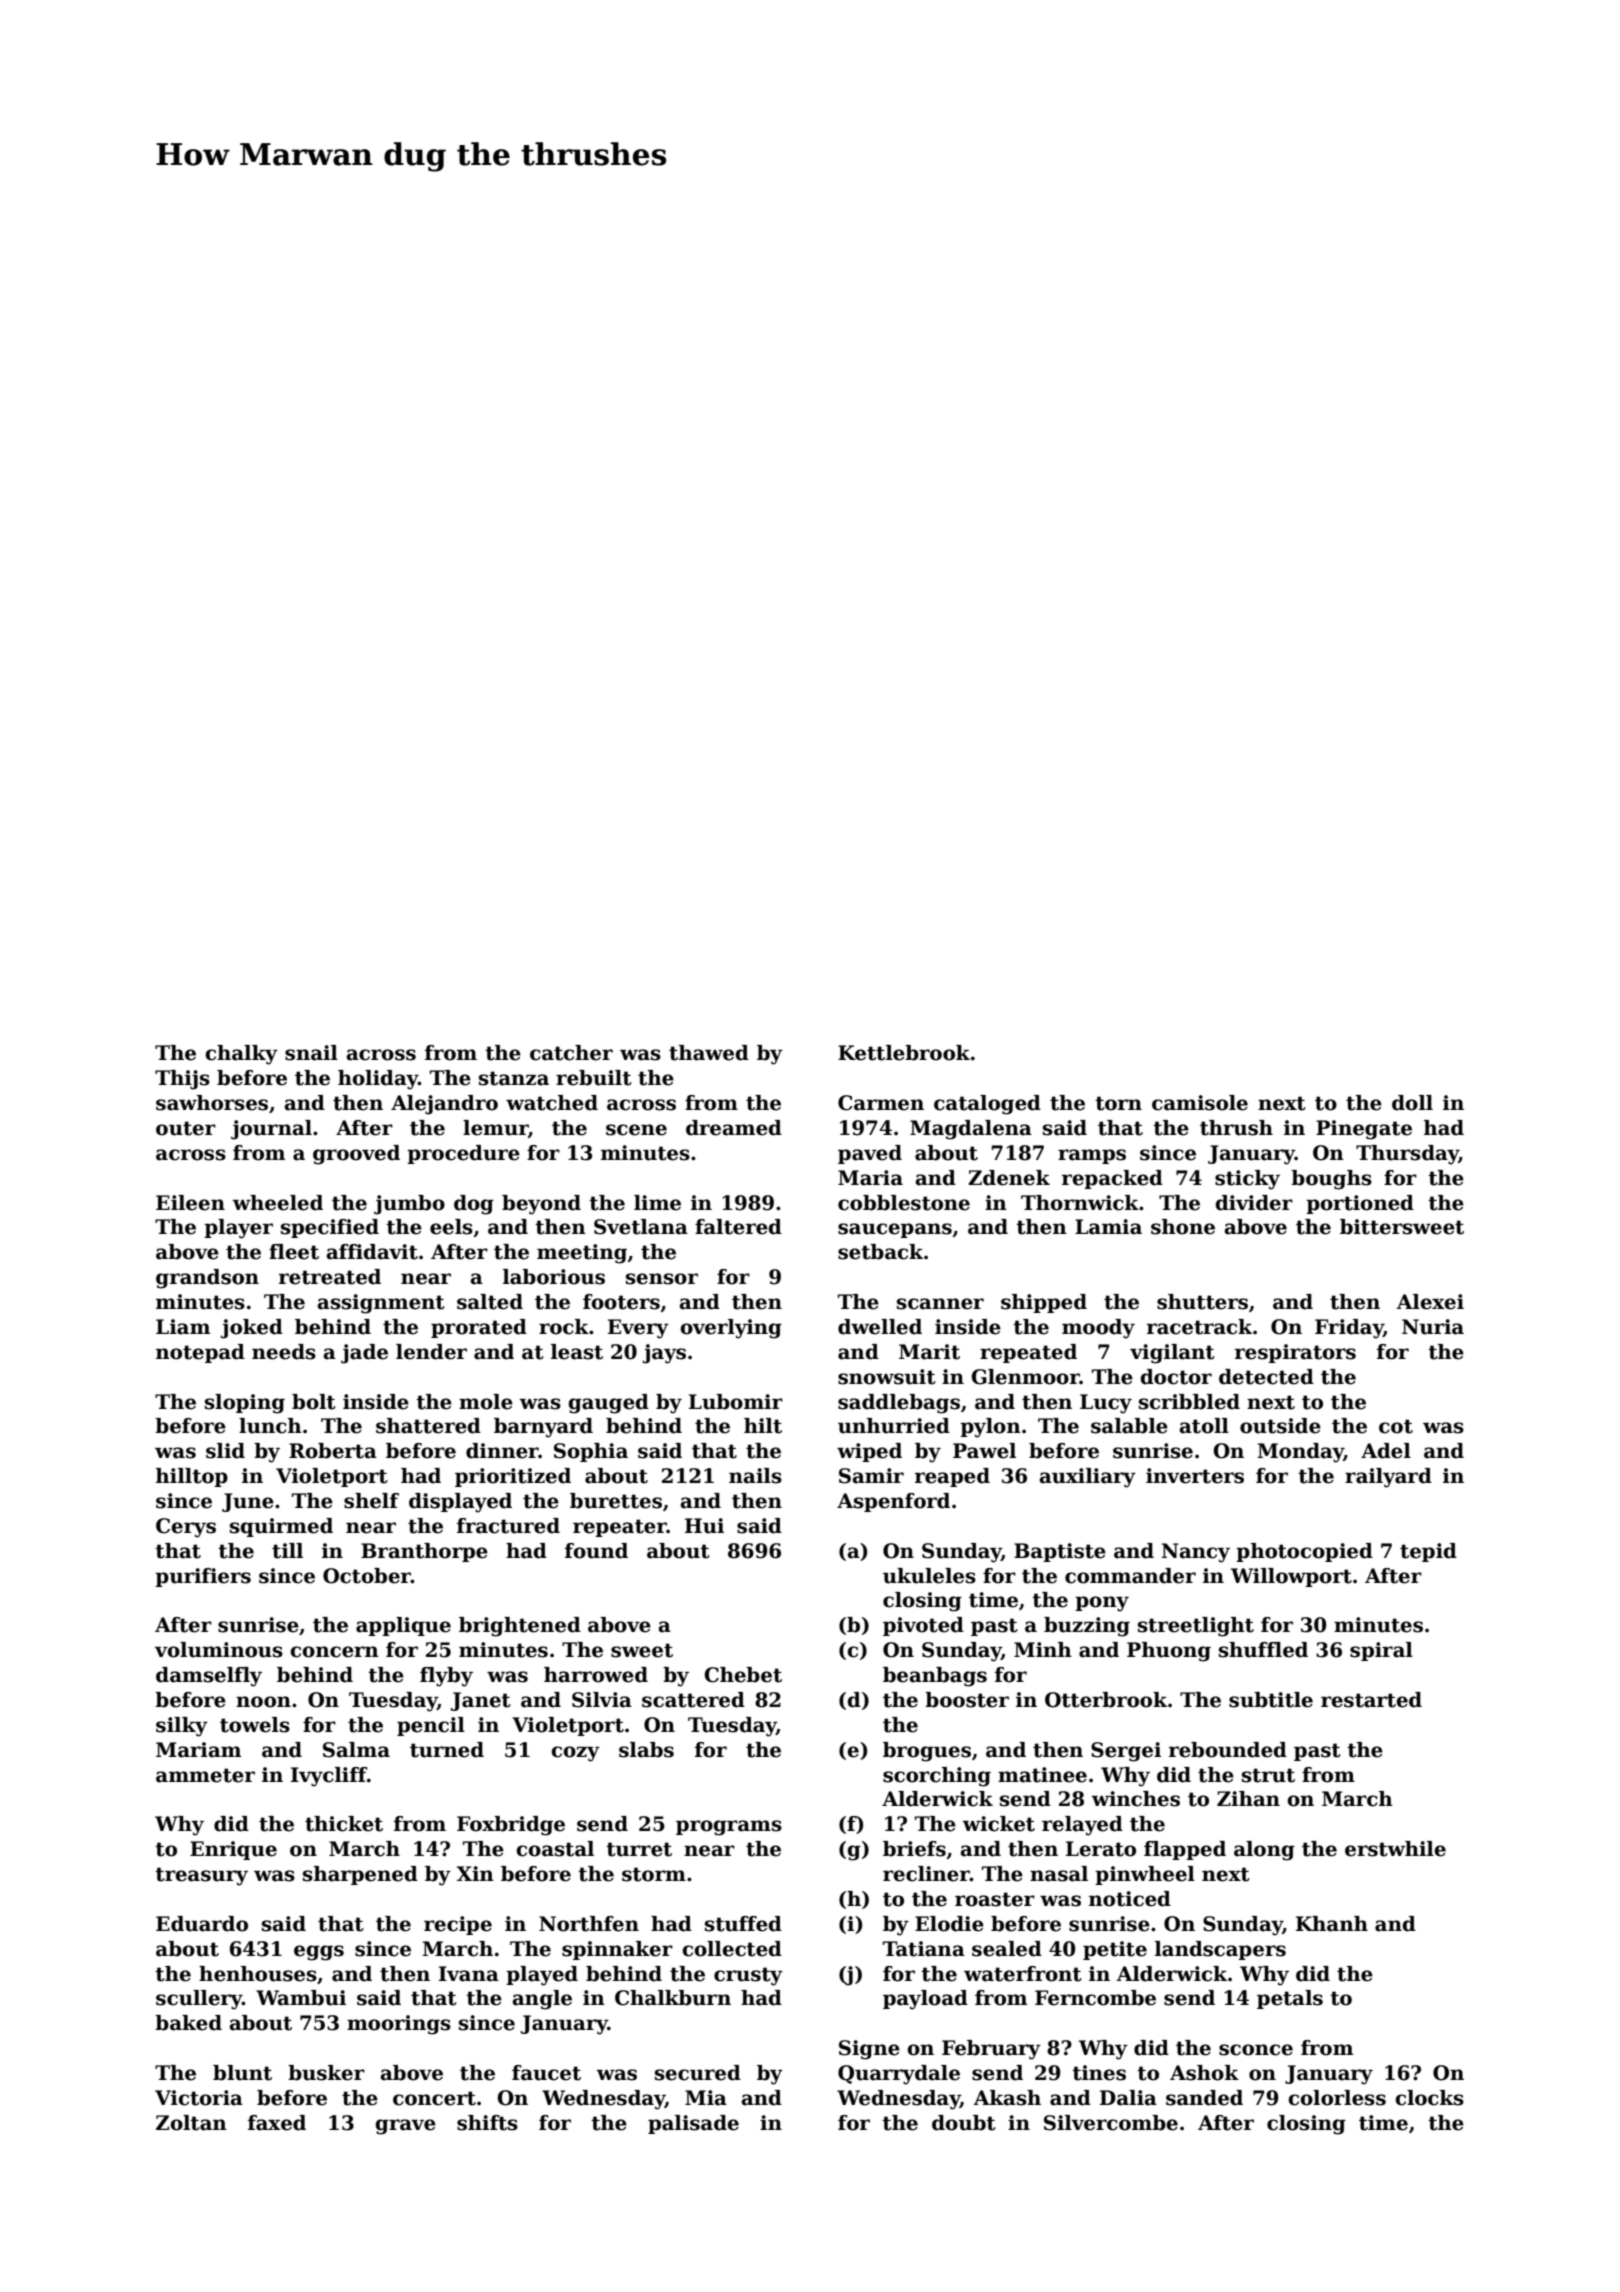 This screenshot has height=2292, width=1620. Describe the element at coordinates (475, 1873) in the screenshot. I see `Xin` at that location.
